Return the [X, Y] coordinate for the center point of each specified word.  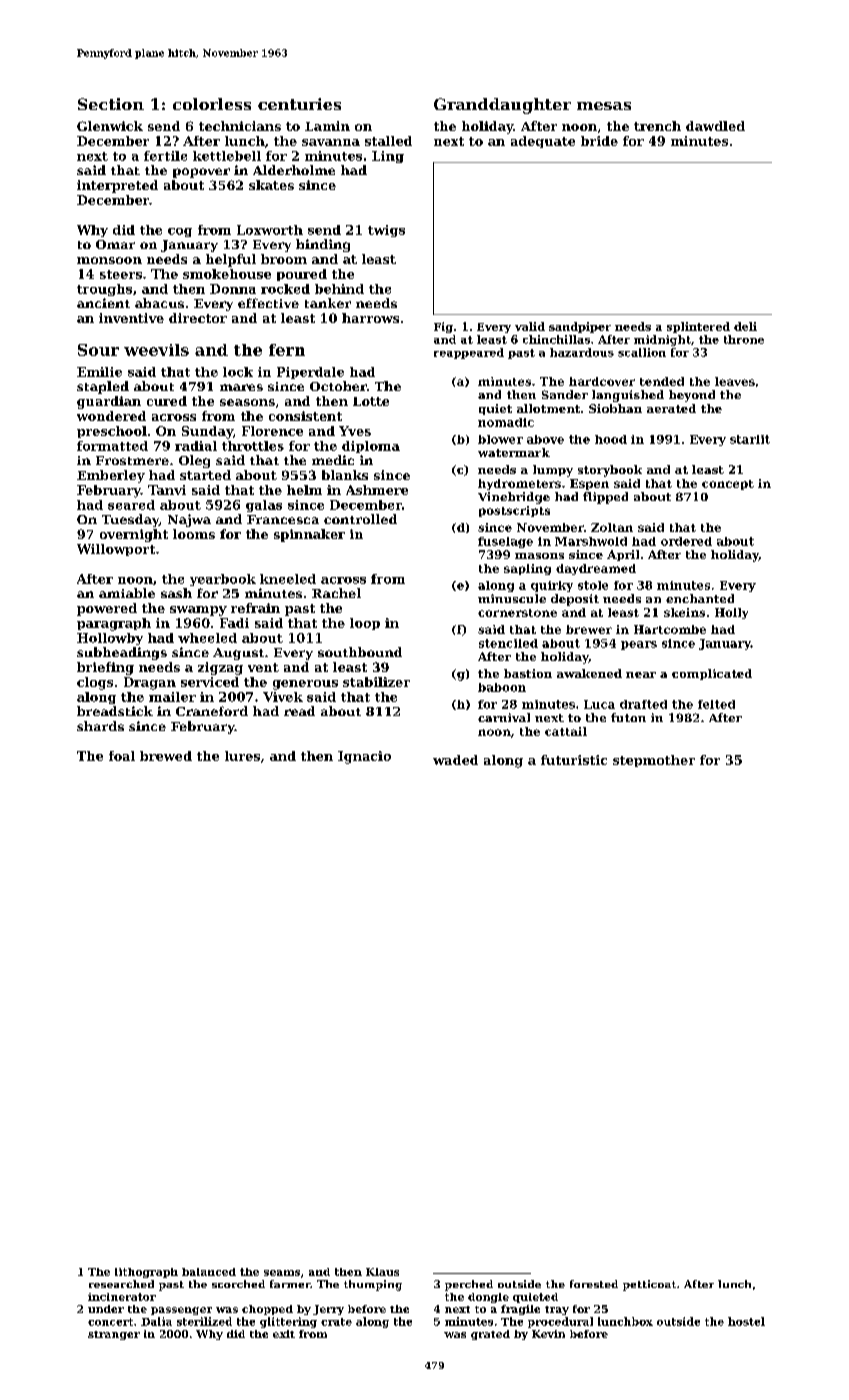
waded [455, 760]
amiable [127, 593]
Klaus [382, 1272]
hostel [746, 1321]
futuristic [574, 760]
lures [242, 756]
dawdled [715, 126]
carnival [504, 717]
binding [323, 245]
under [106, 1309]
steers [121, 274]
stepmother [654, 761]
